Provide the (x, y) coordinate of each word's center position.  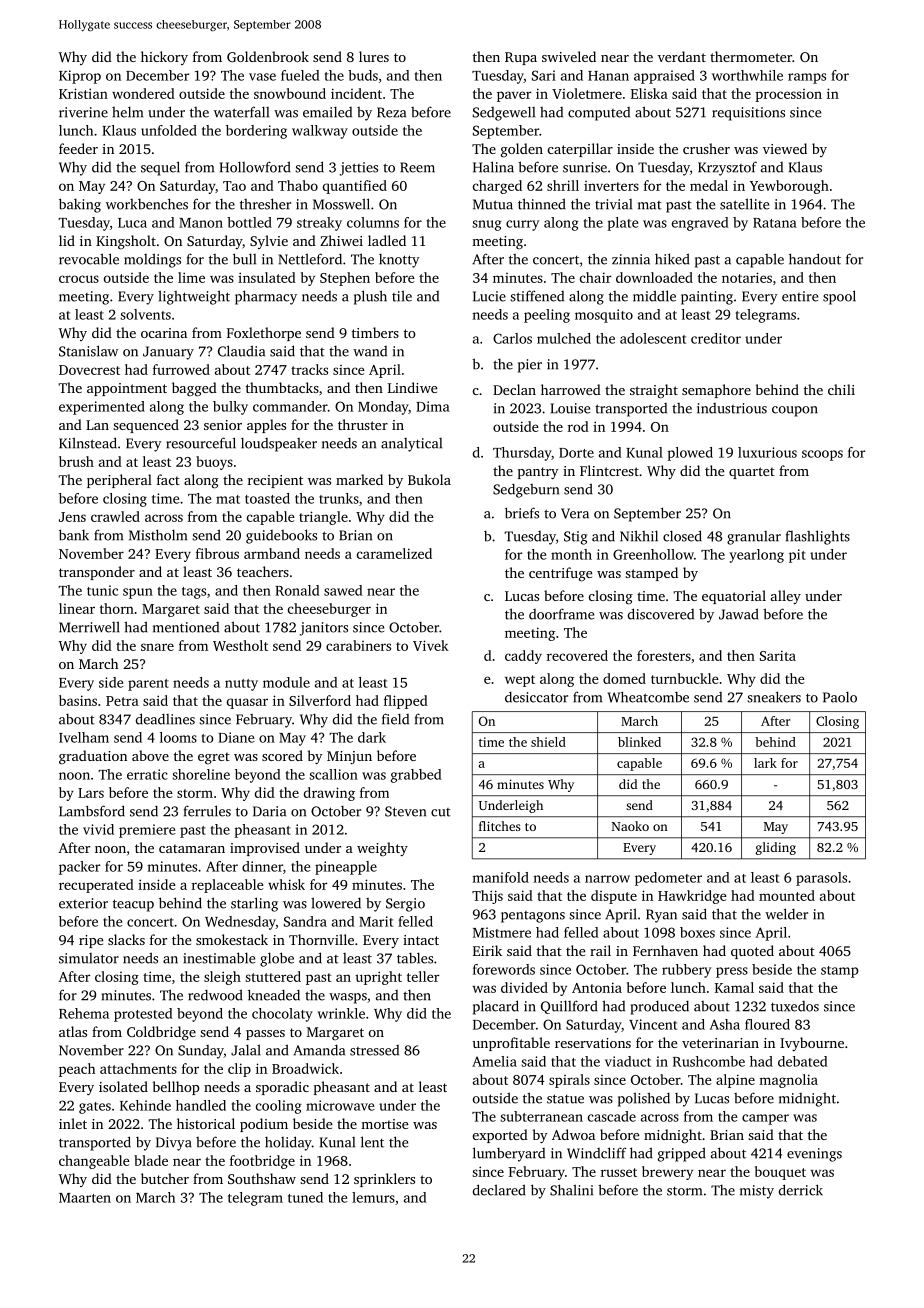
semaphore (716, 391)
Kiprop (80, 77)
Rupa (521, 58)
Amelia (494, 1061)
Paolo (840, 697)
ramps (807, 78)
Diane (236, 737)
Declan (514, 389)
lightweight (194, 297)
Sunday (201, 1052)
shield (548, 742)
